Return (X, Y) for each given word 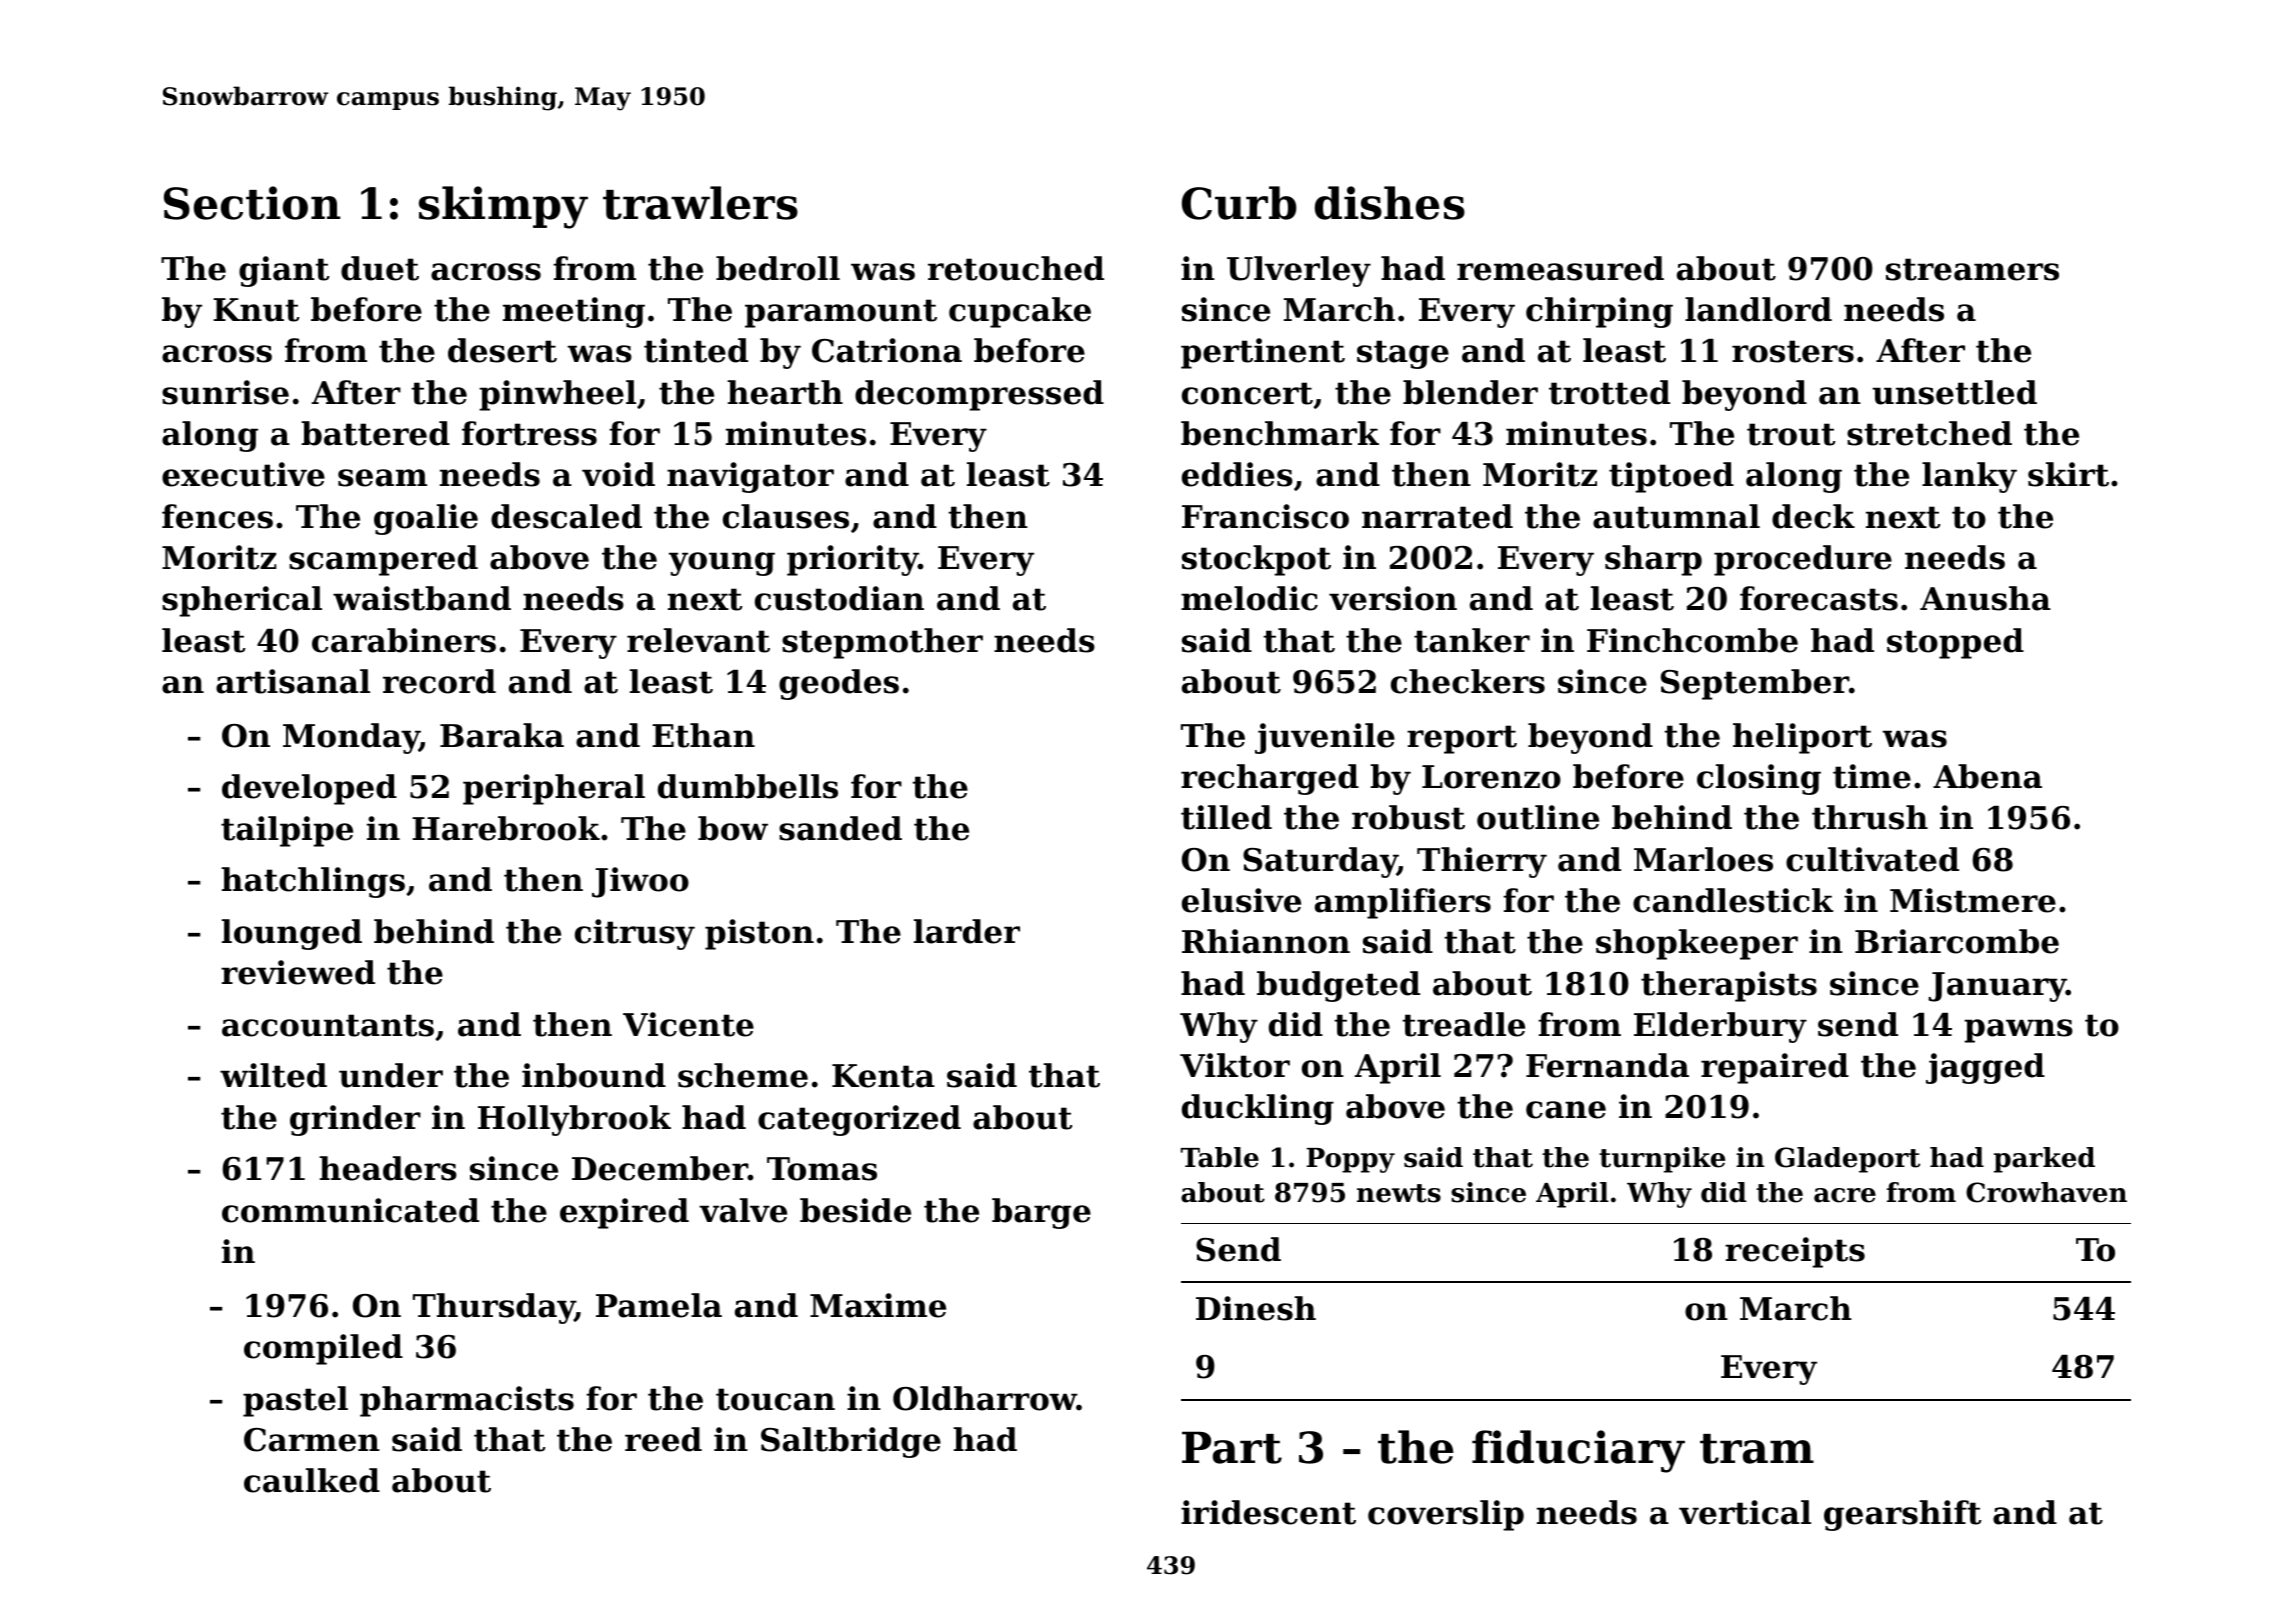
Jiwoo (640, 882)
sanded (840, 828)
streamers (1972, 269)
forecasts (1819, 598)
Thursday (494, 1308)
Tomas (822, 1169)
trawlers (700, 203)
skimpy (503, 207)
